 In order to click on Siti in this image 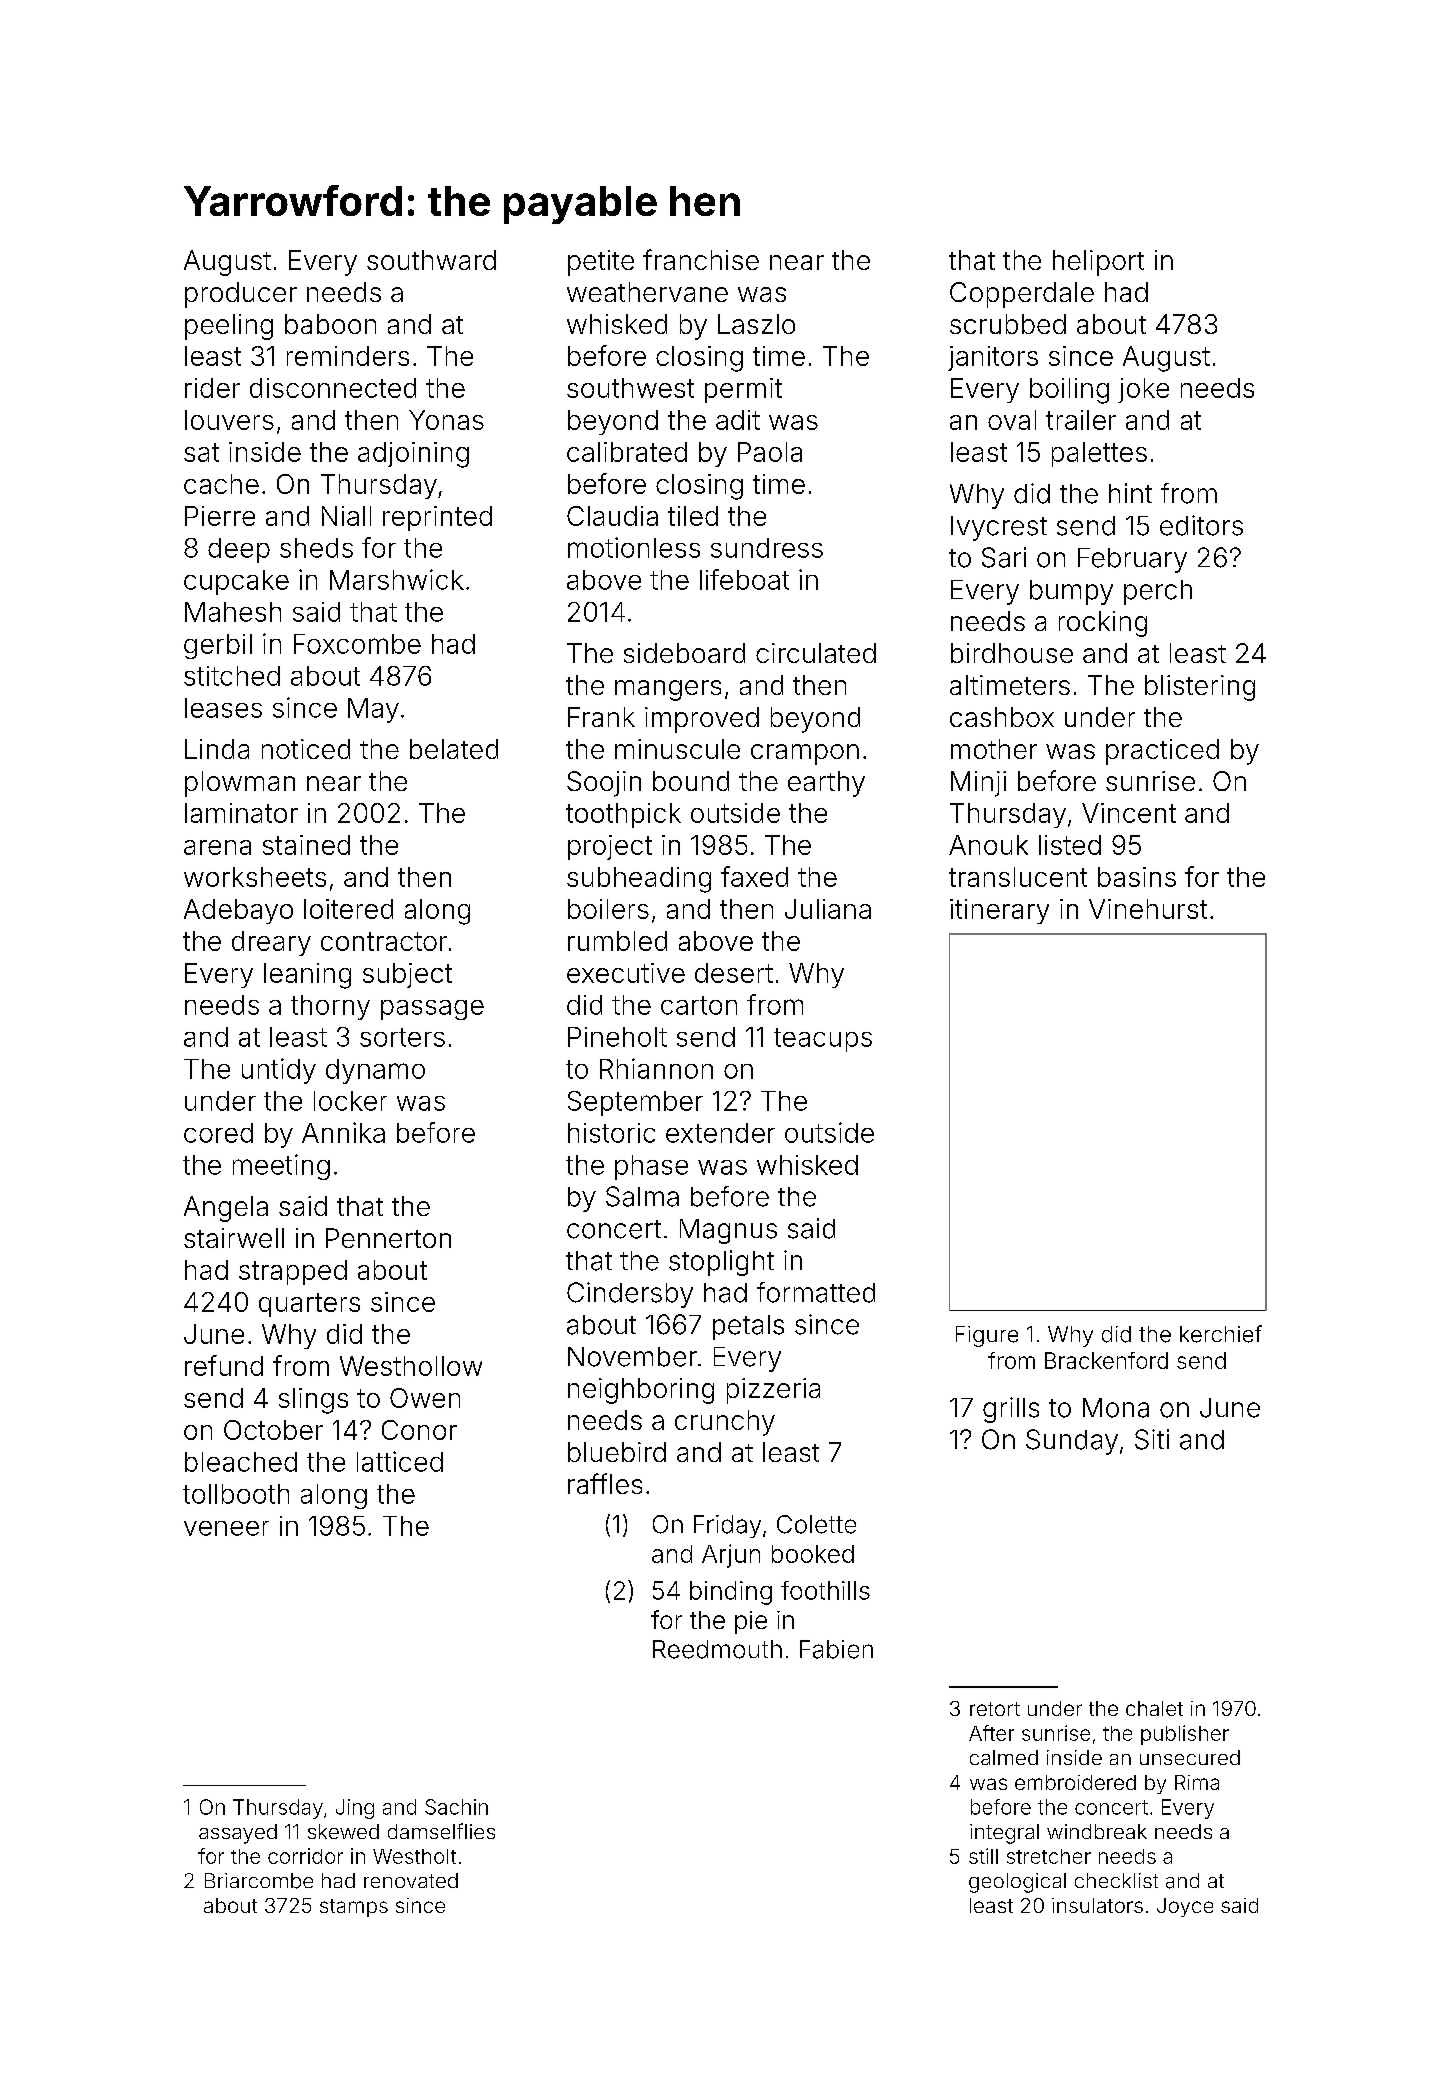, I will do `click(1152, 1439)`.
